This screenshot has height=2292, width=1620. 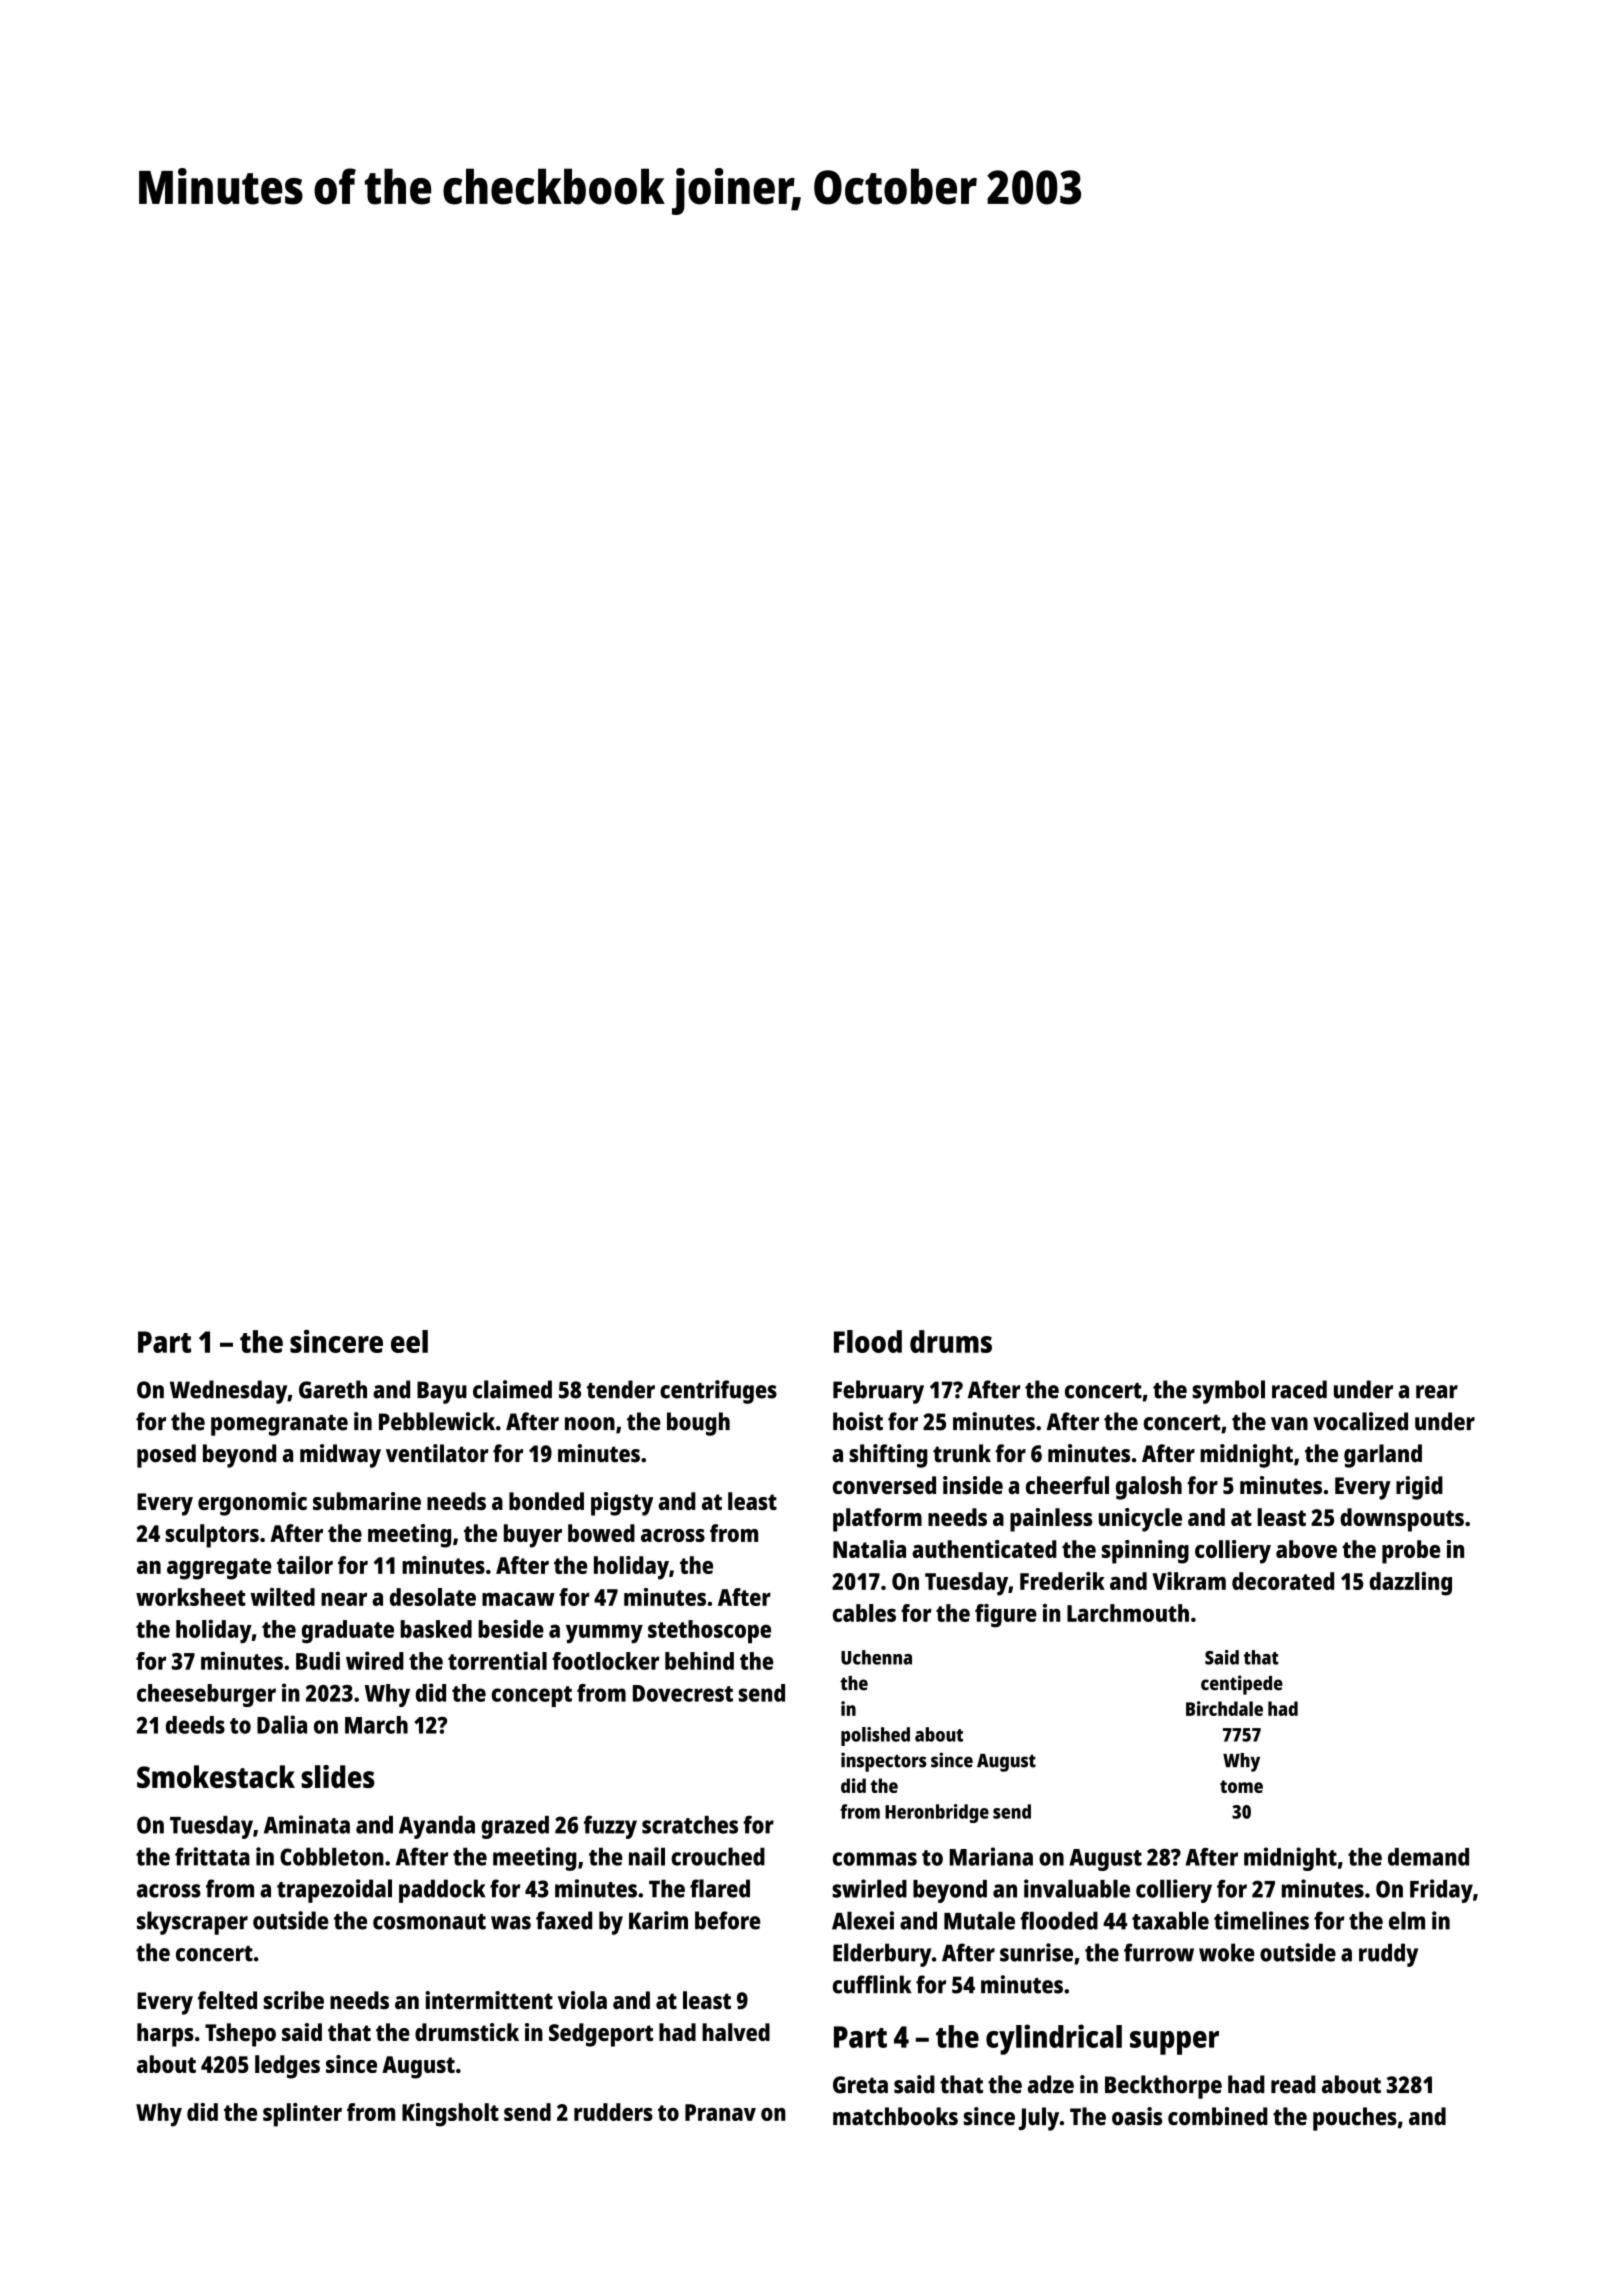 What do you see at coordinates (1242, 1685) in the screenshot?
I see `centipede` at bounding box center [1242, 1685].
